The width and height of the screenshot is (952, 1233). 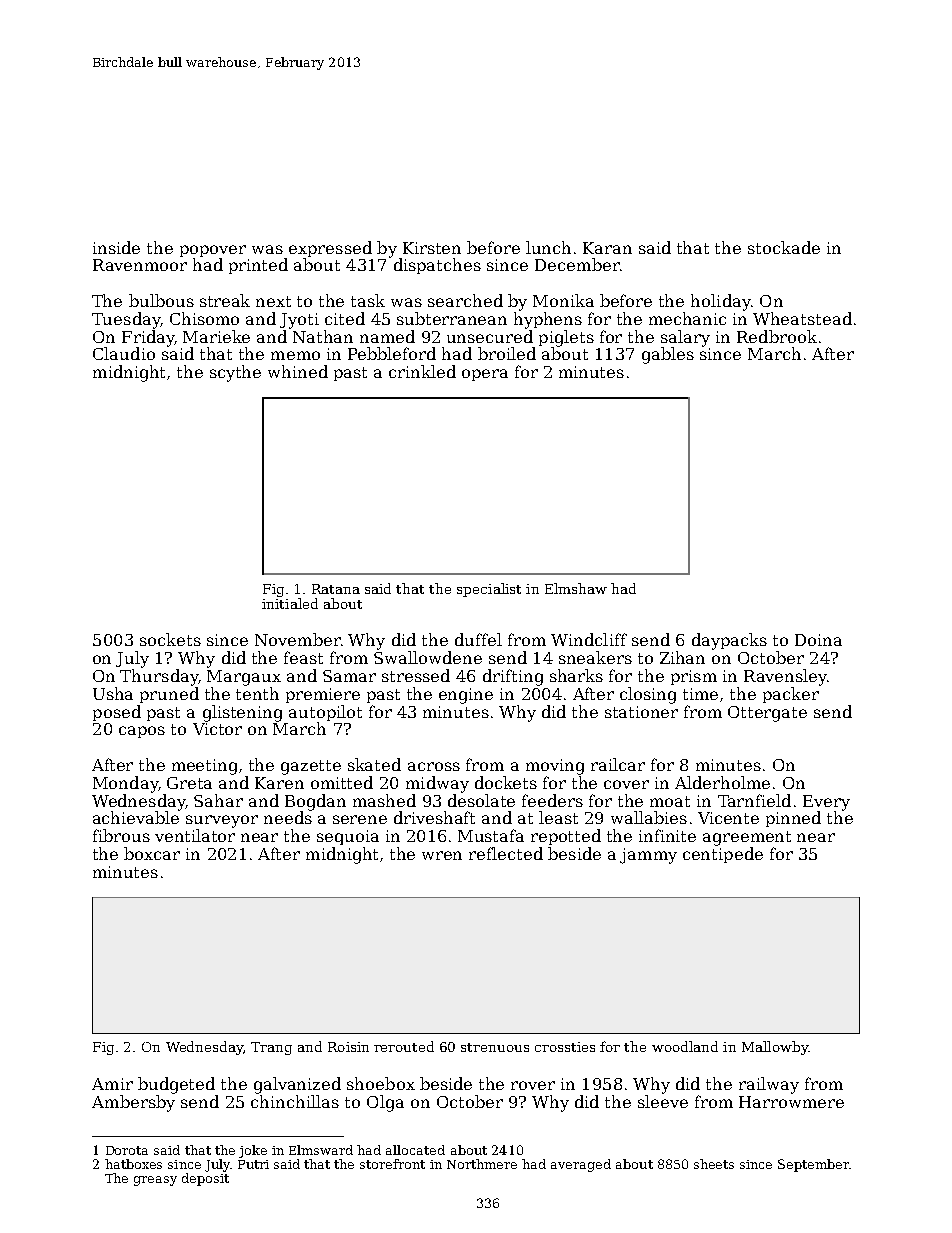 I want to click on Karan, so click(x=607, y=248).
